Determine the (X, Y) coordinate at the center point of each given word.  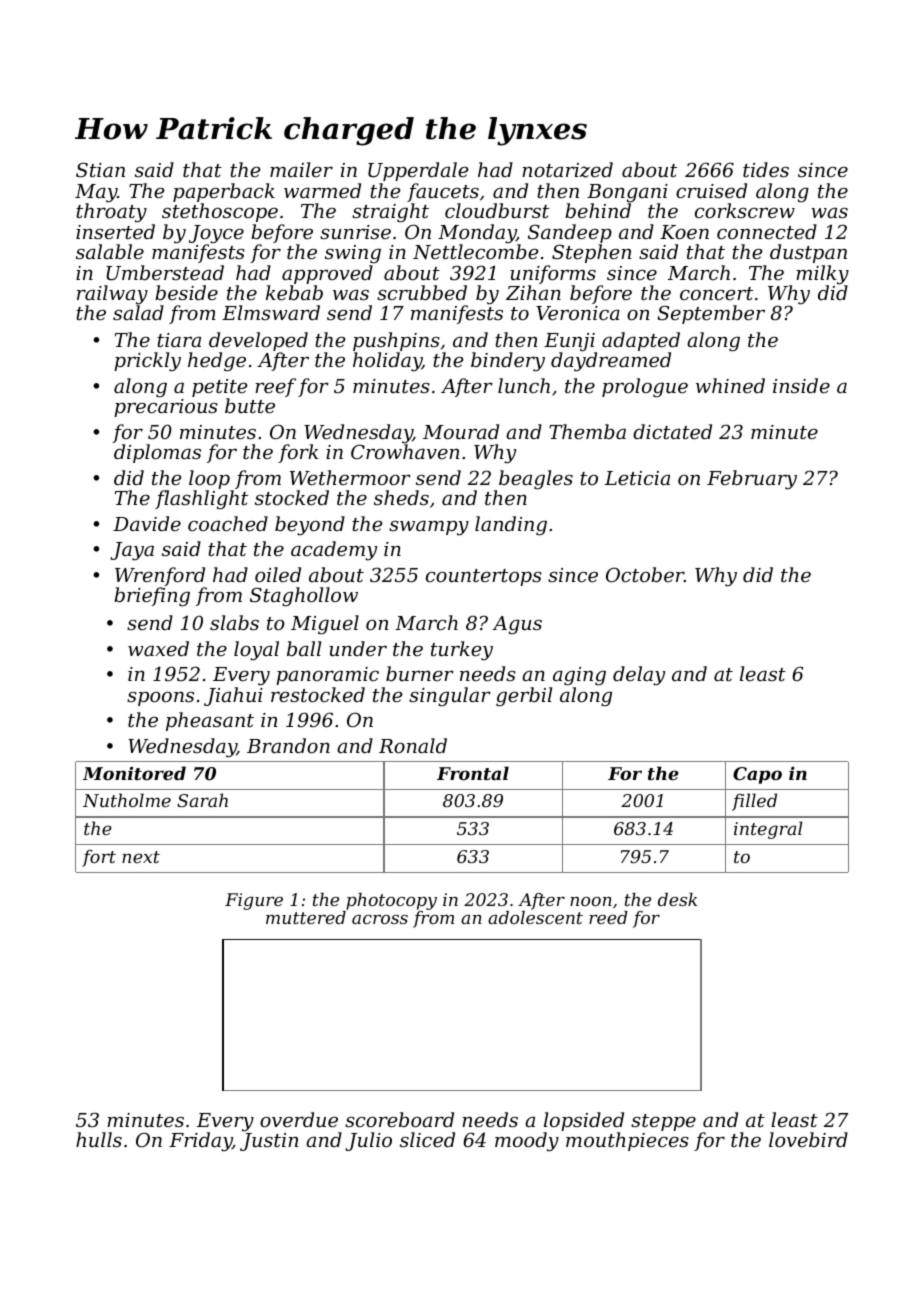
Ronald (413, 745)
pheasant (210, 721)
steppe (663, 1122)
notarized (567, 170)
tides (766, 169)
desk (677, 899)
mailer (301, 169)
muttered (306, 917)
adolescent (535, 917)
